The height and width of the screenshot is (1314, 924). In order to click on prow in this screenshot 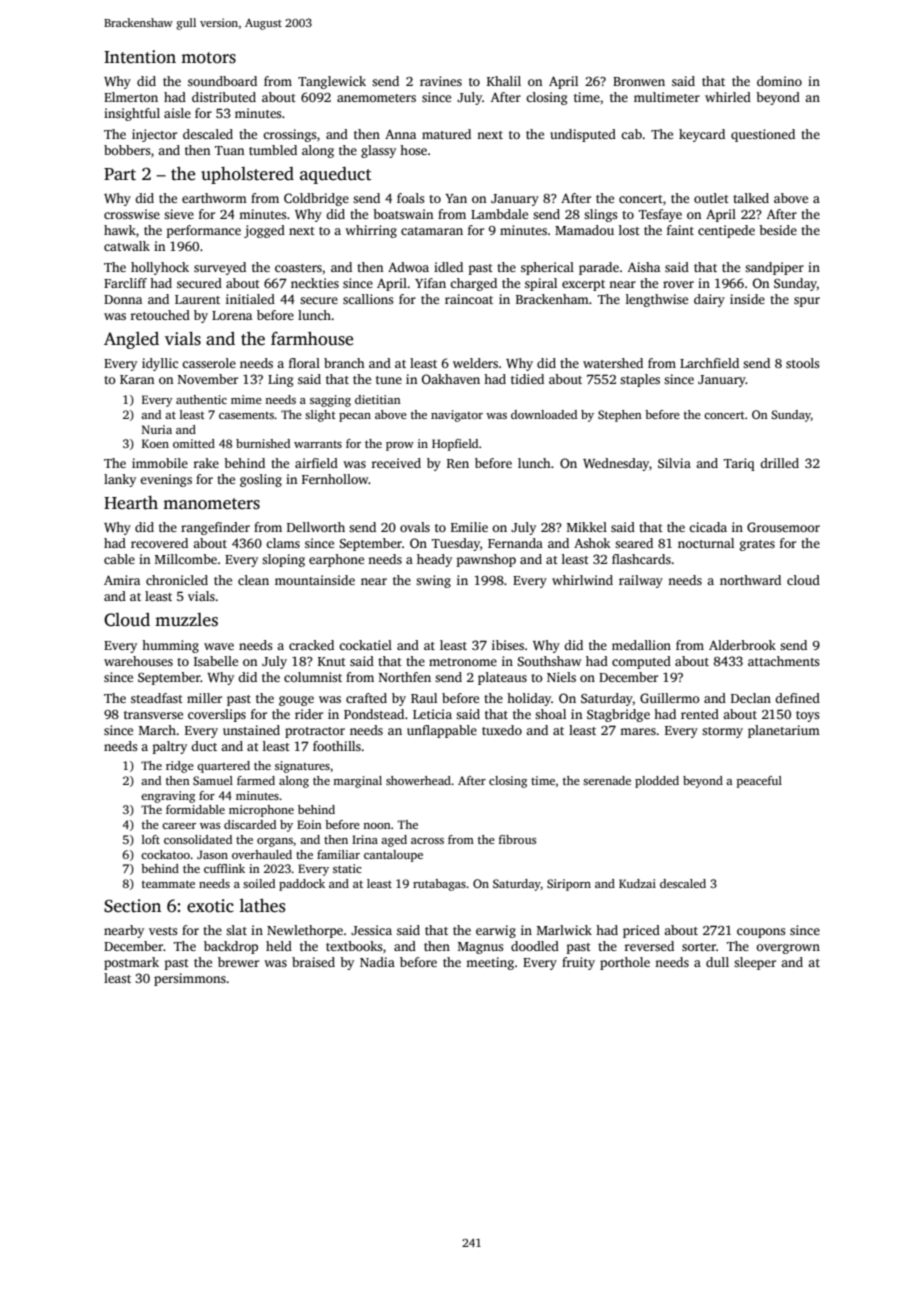, I will do `click(400, 446)`.
